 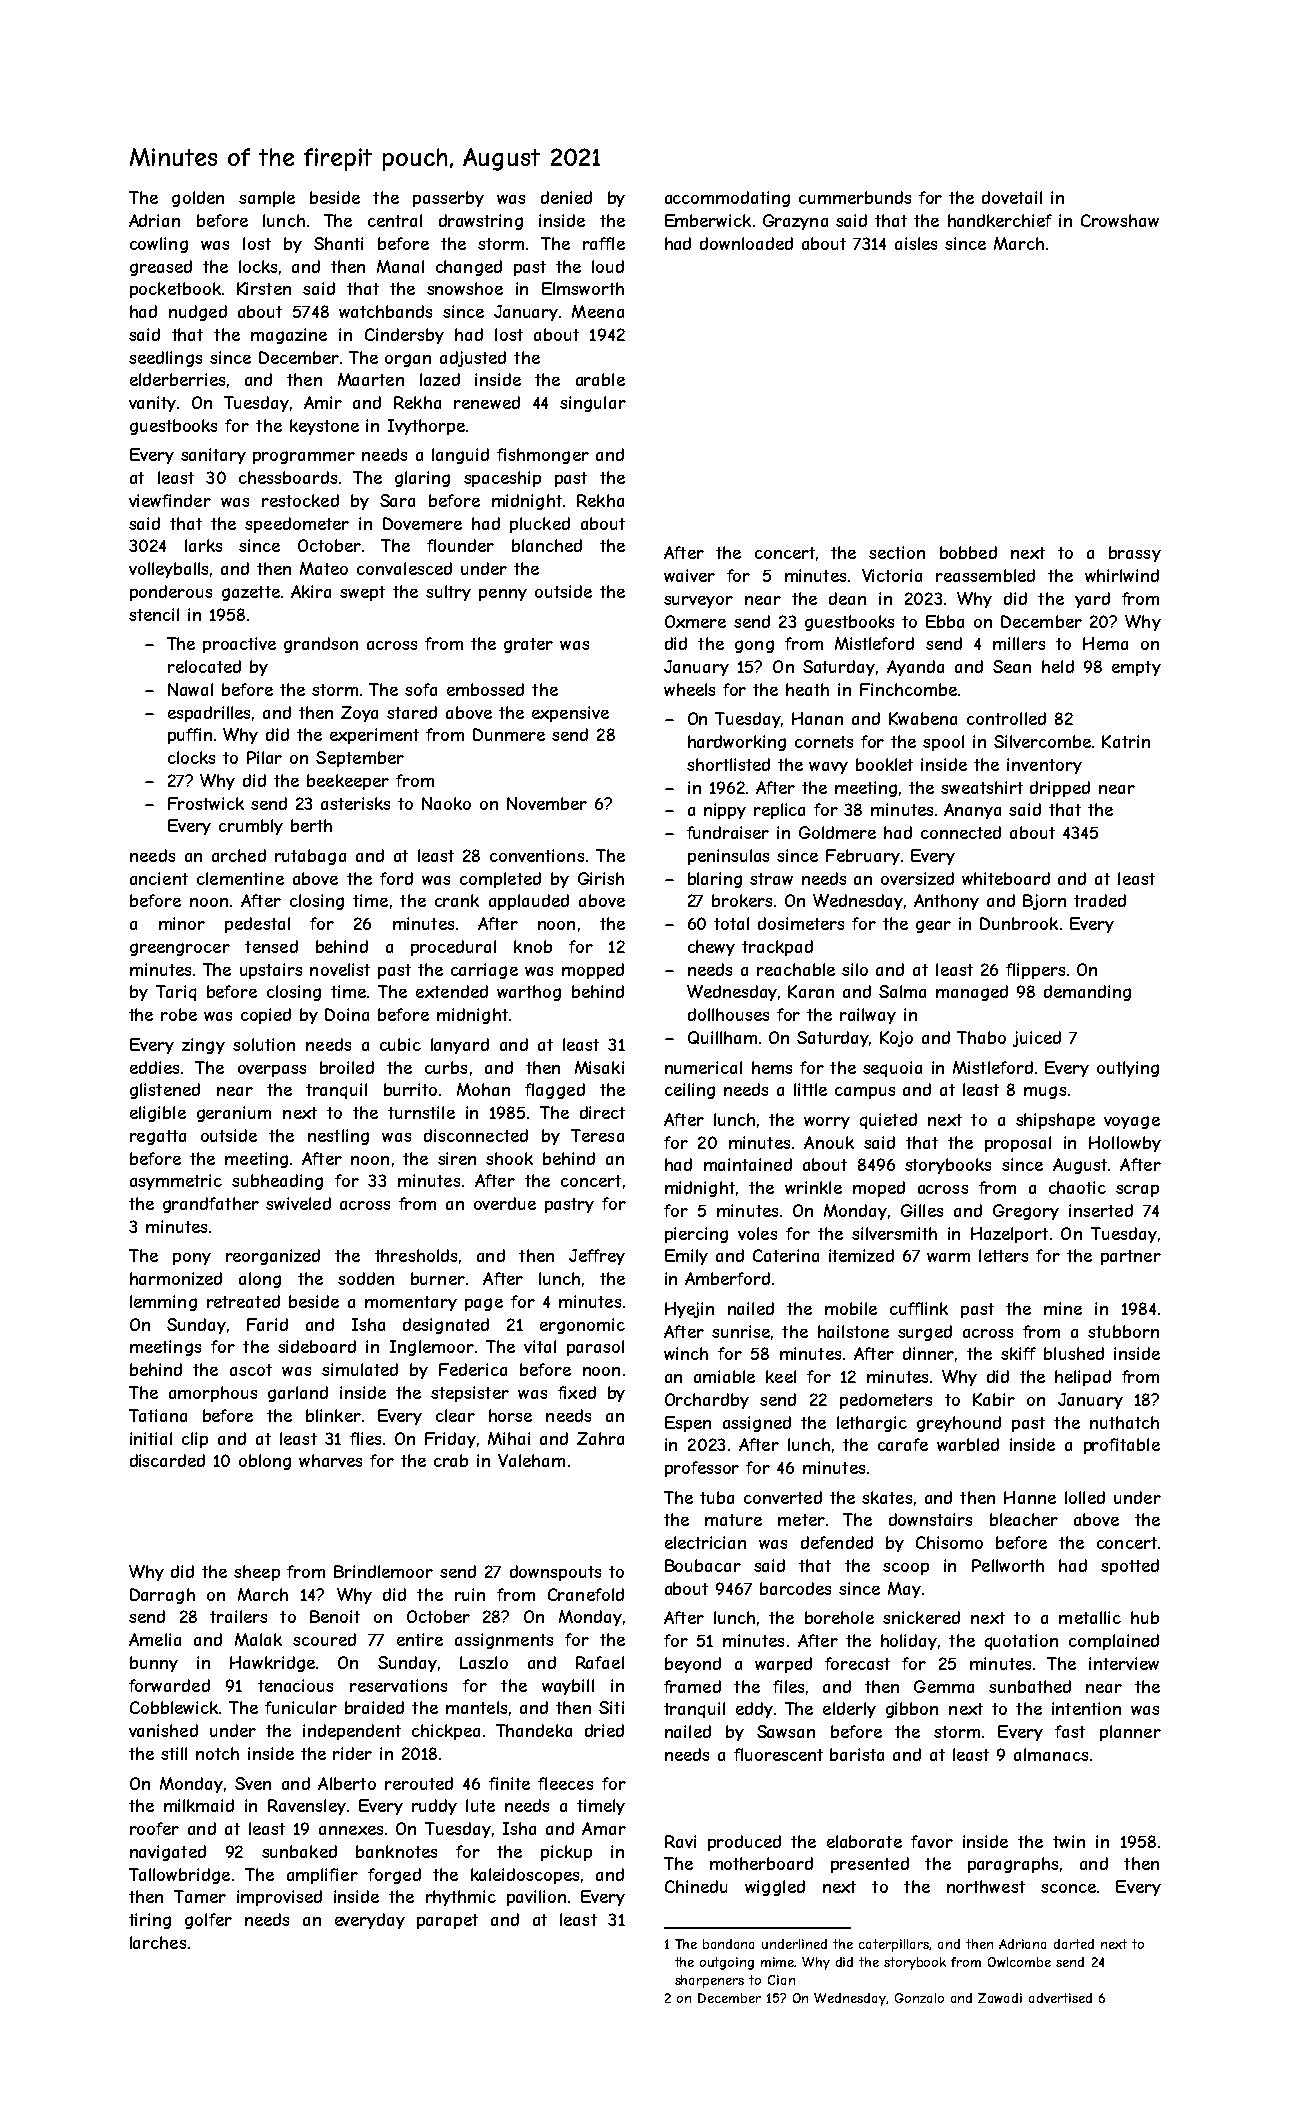 I want to click on sharpeners, so click(x=709, y=1981).
